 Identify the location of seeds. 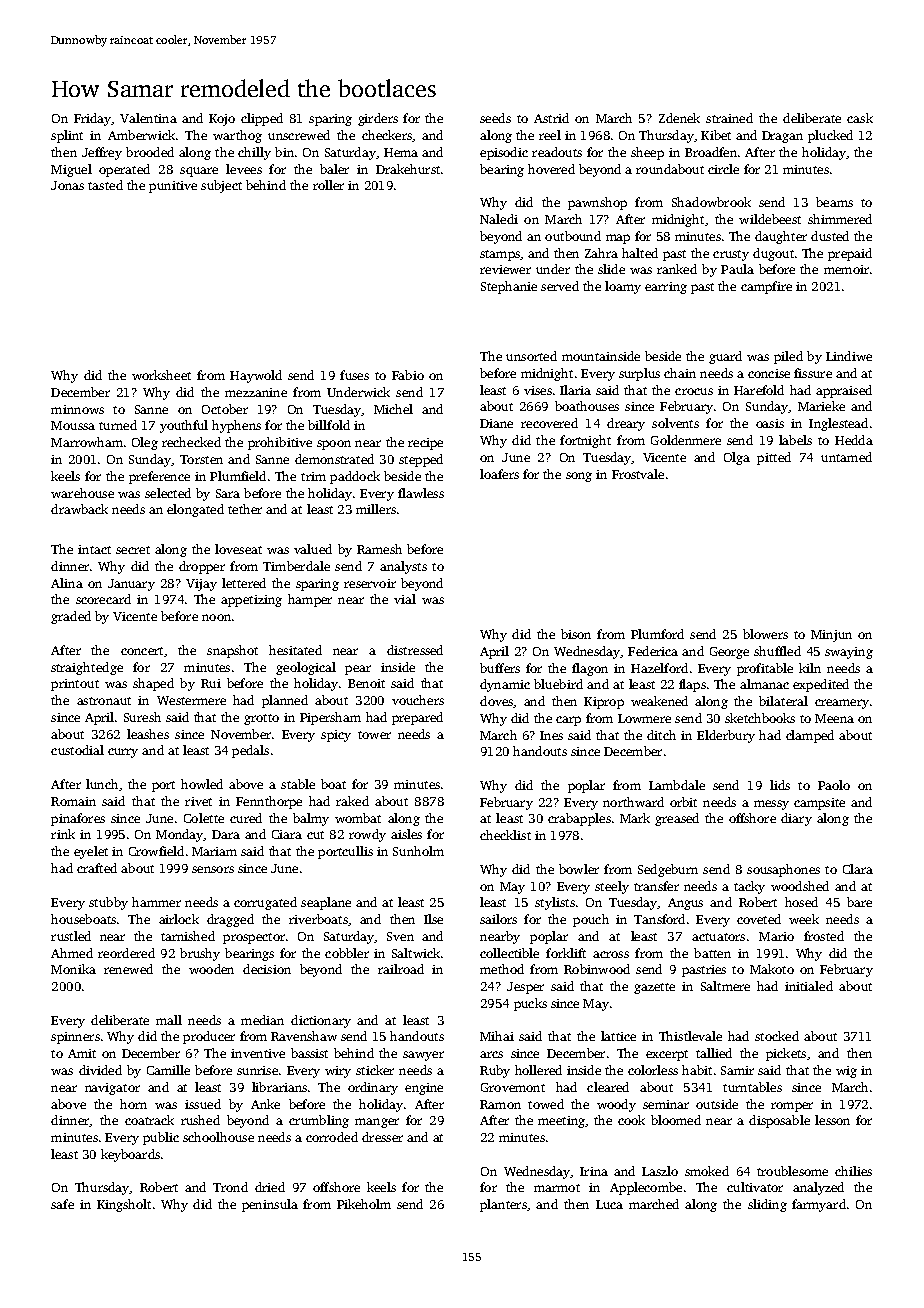
(495, 118).
